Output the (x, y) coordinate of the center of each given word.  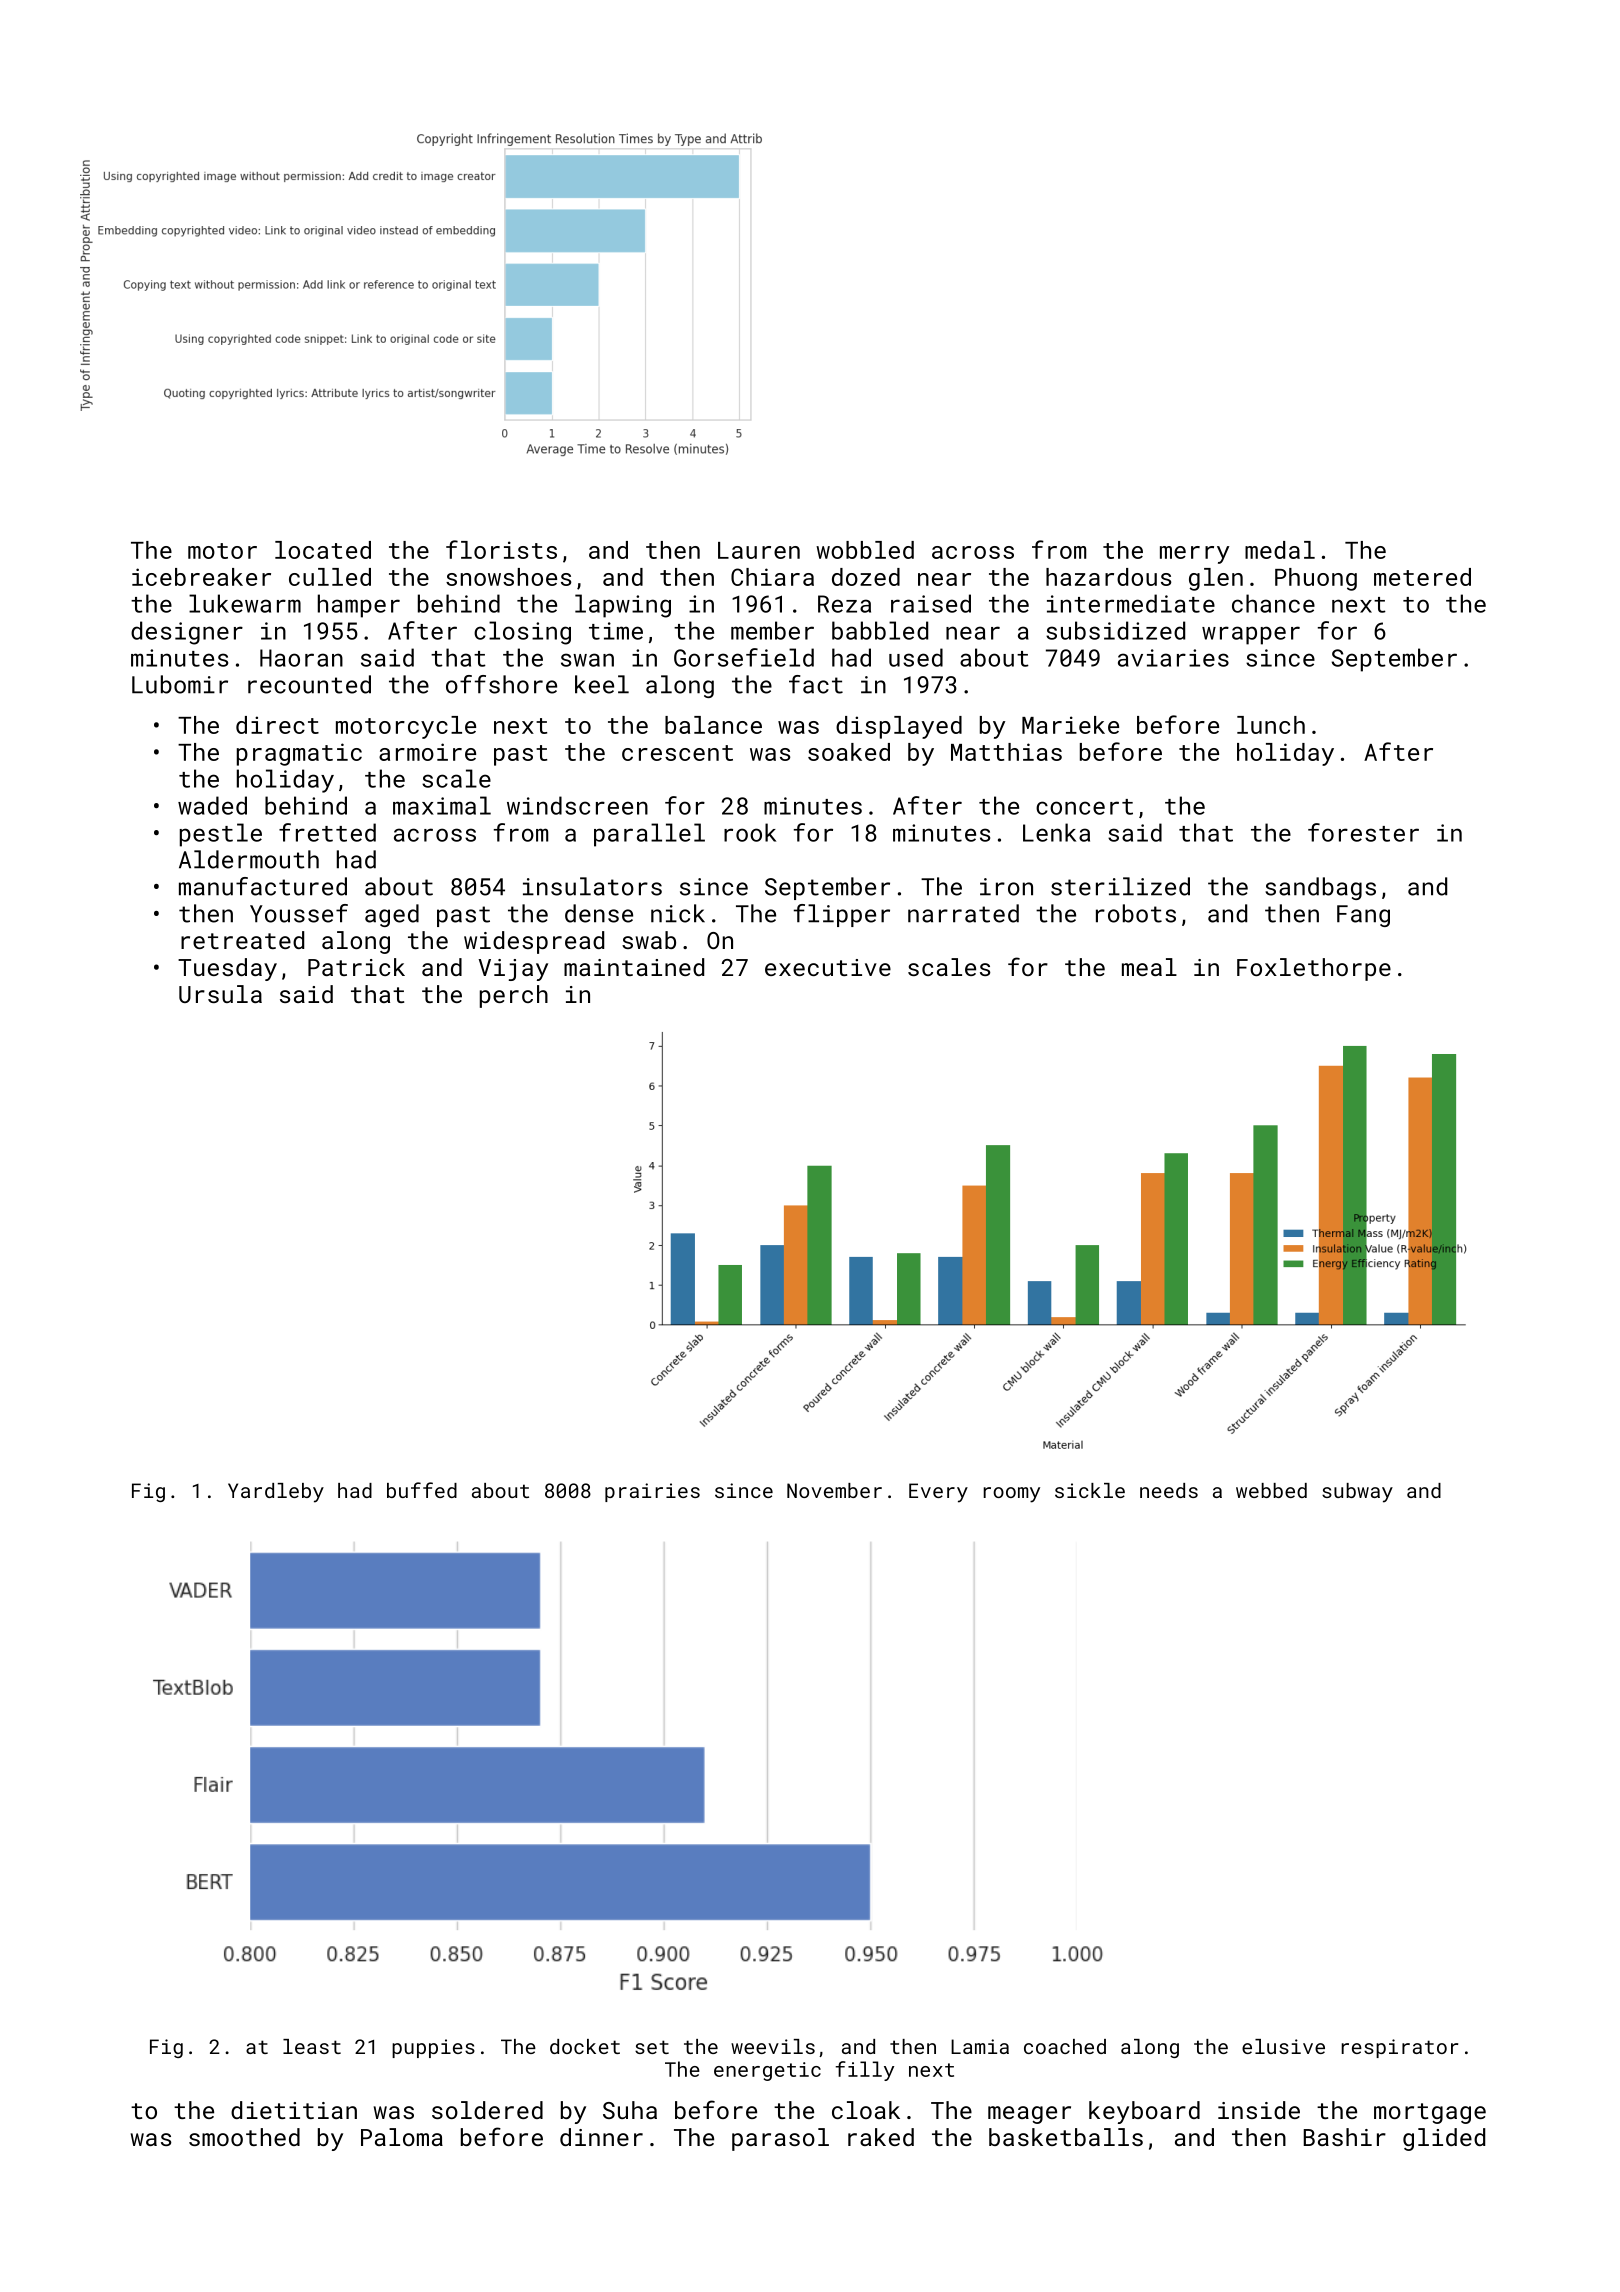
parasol (780, 2139)
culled (330, 577)
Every (938, 1493)
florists (501, 549)
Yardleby (276, 1493)
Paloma (402, 2137)
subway (1357, 1493)
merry (1194, 555)
